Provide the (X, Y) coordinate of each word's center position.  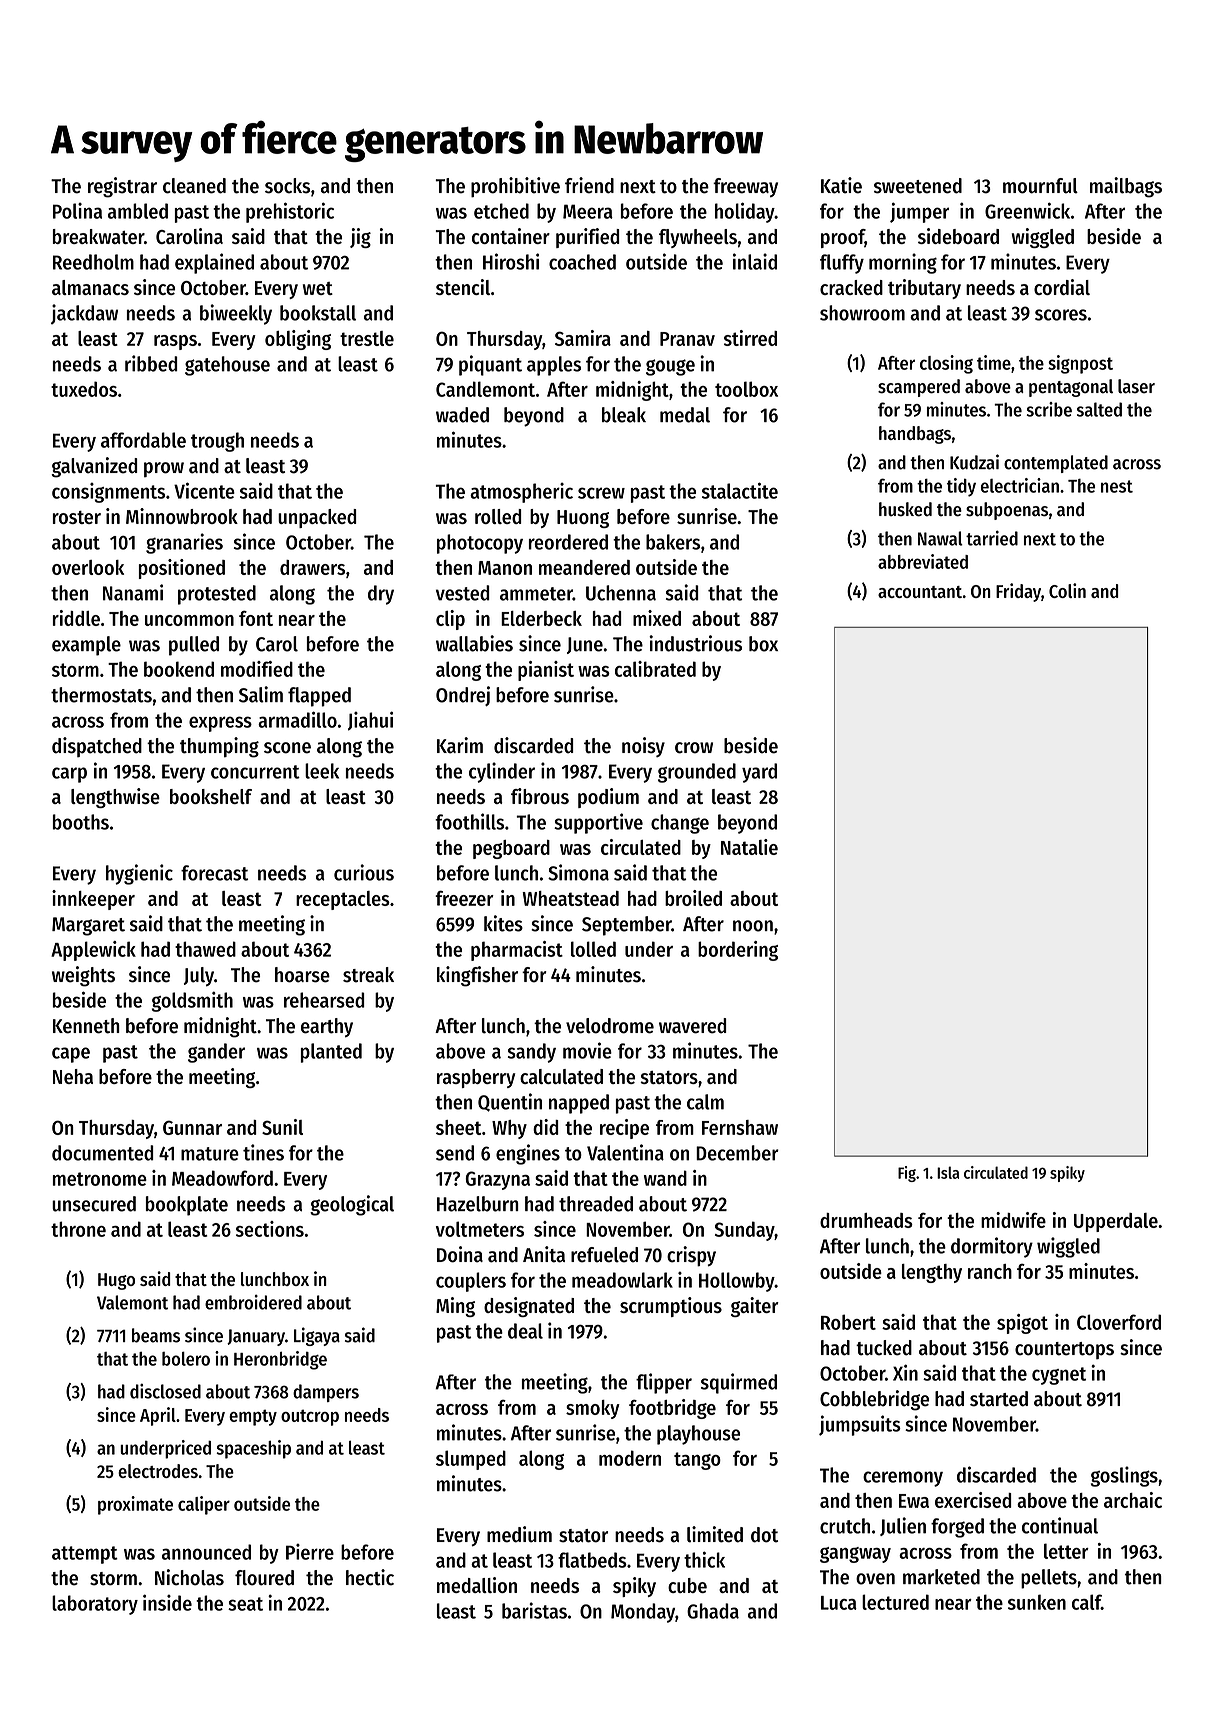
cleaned (194, 186)
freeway (745, 187)
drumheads (866, 1220)
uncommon (189, 620)
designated (529, 1307)
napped (579, 1104)
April (158, 1416)
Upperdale (1116, 1222)
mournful (1040, 186)
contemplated (1056, 464)
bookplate (187, 1206)
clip (450, 620)
